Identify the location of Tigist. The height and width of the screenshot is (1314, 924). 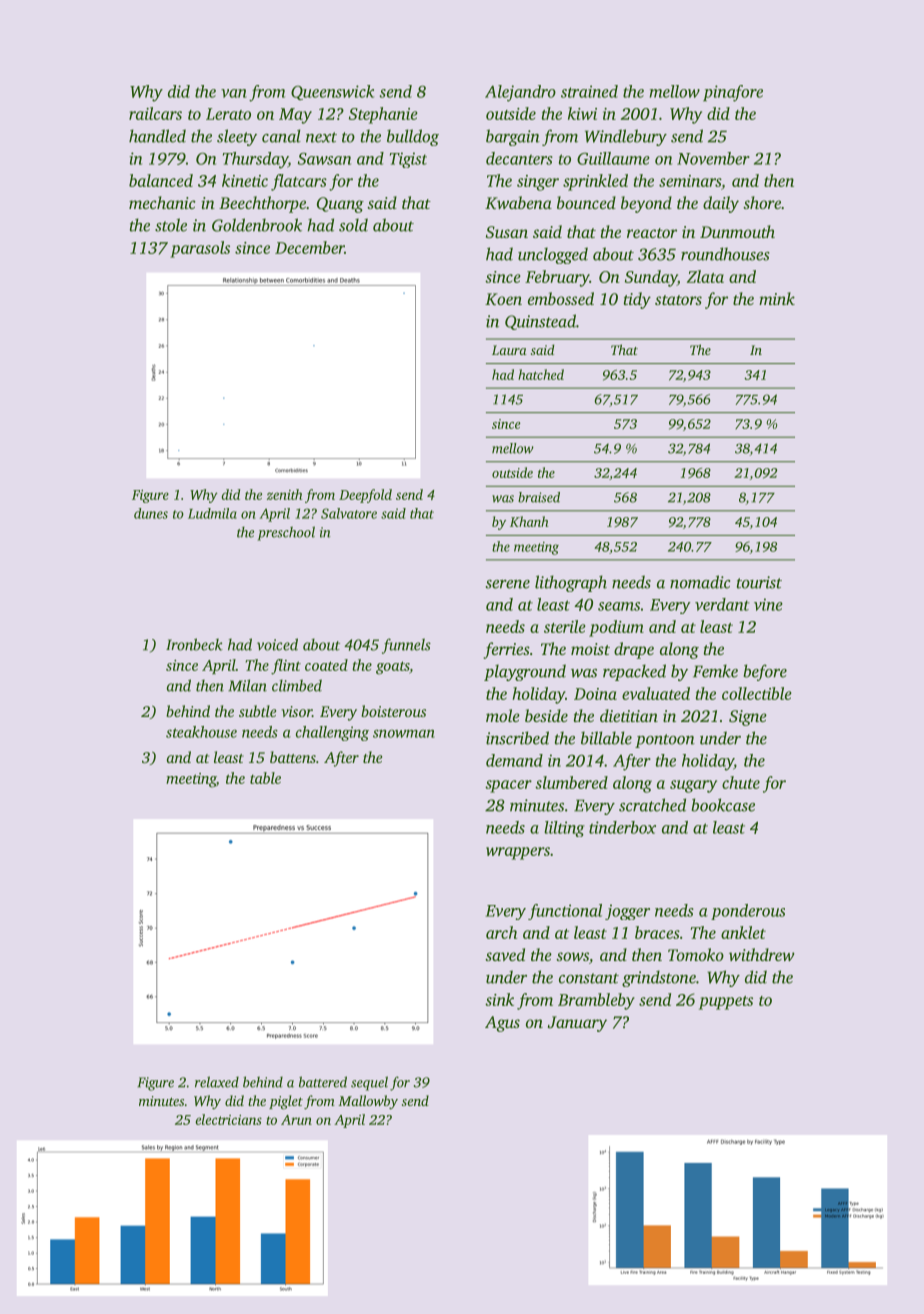
(408, 160).
